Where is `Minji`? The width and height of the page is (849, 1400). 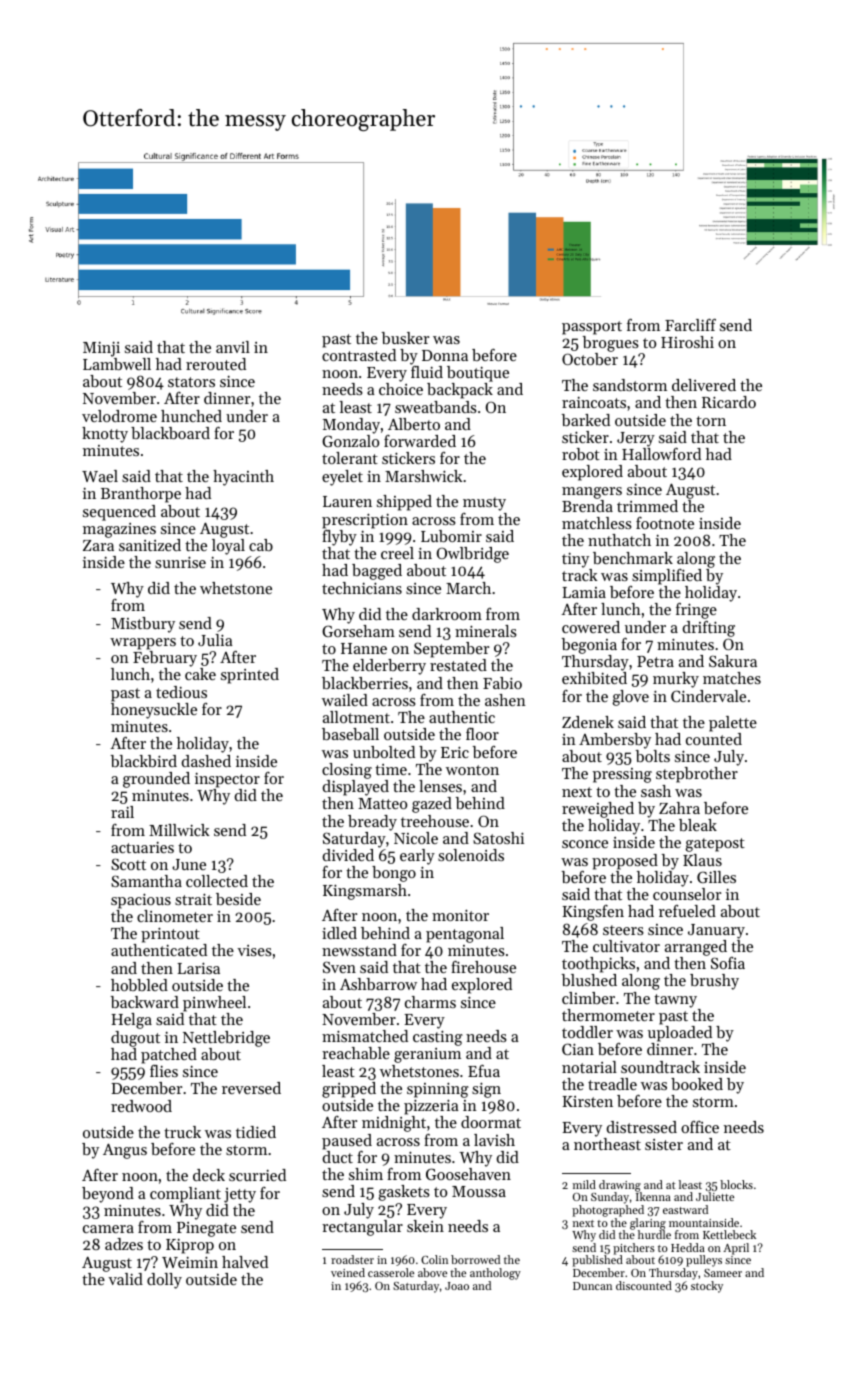
Minji is located at coordinates (101, 349).
